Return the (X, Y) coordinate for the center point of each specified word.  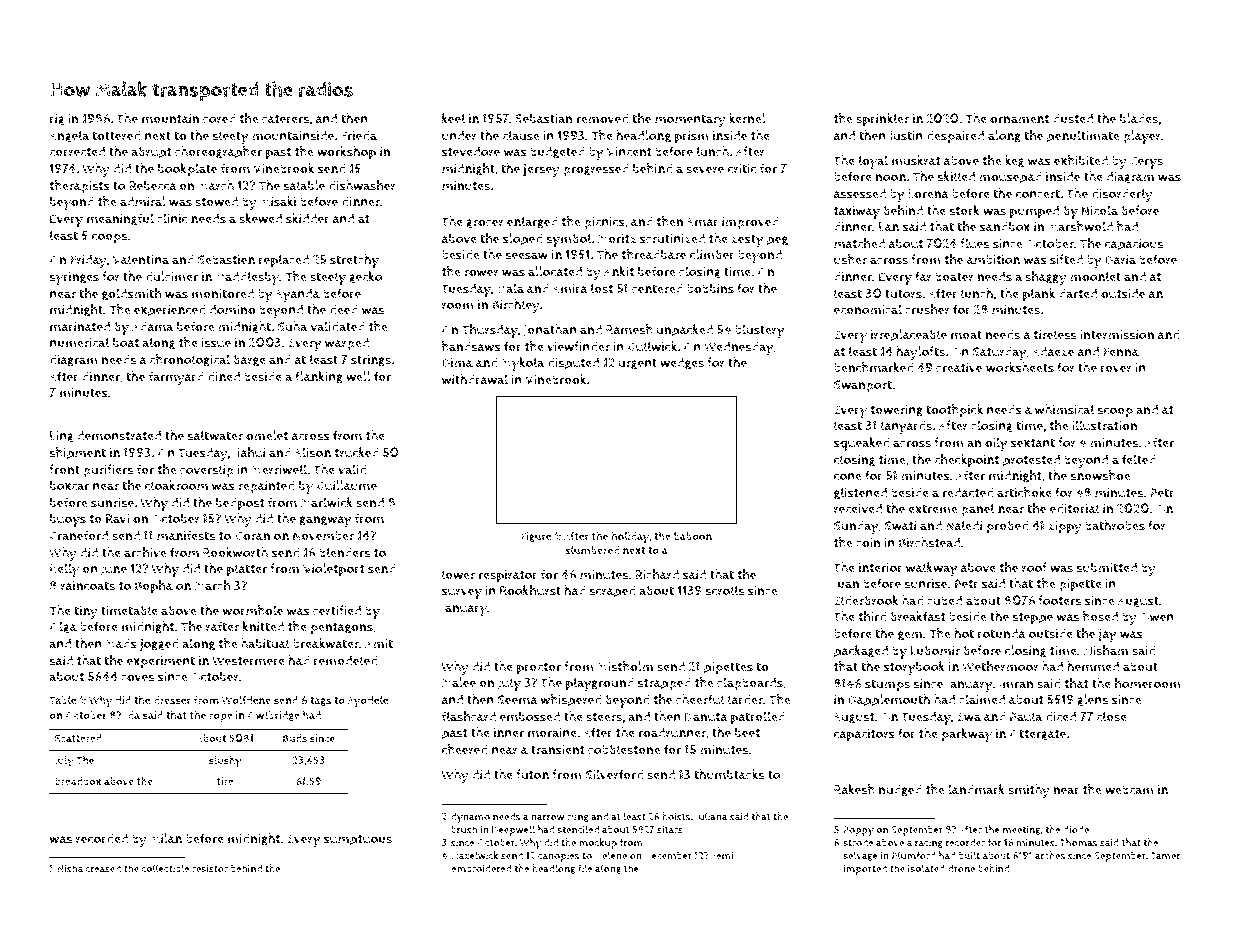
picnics (604, 223)
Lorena (928, 194)
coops (109, 238)
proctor (539, 668)
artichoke (1024, 492)
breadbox (78, 781)
